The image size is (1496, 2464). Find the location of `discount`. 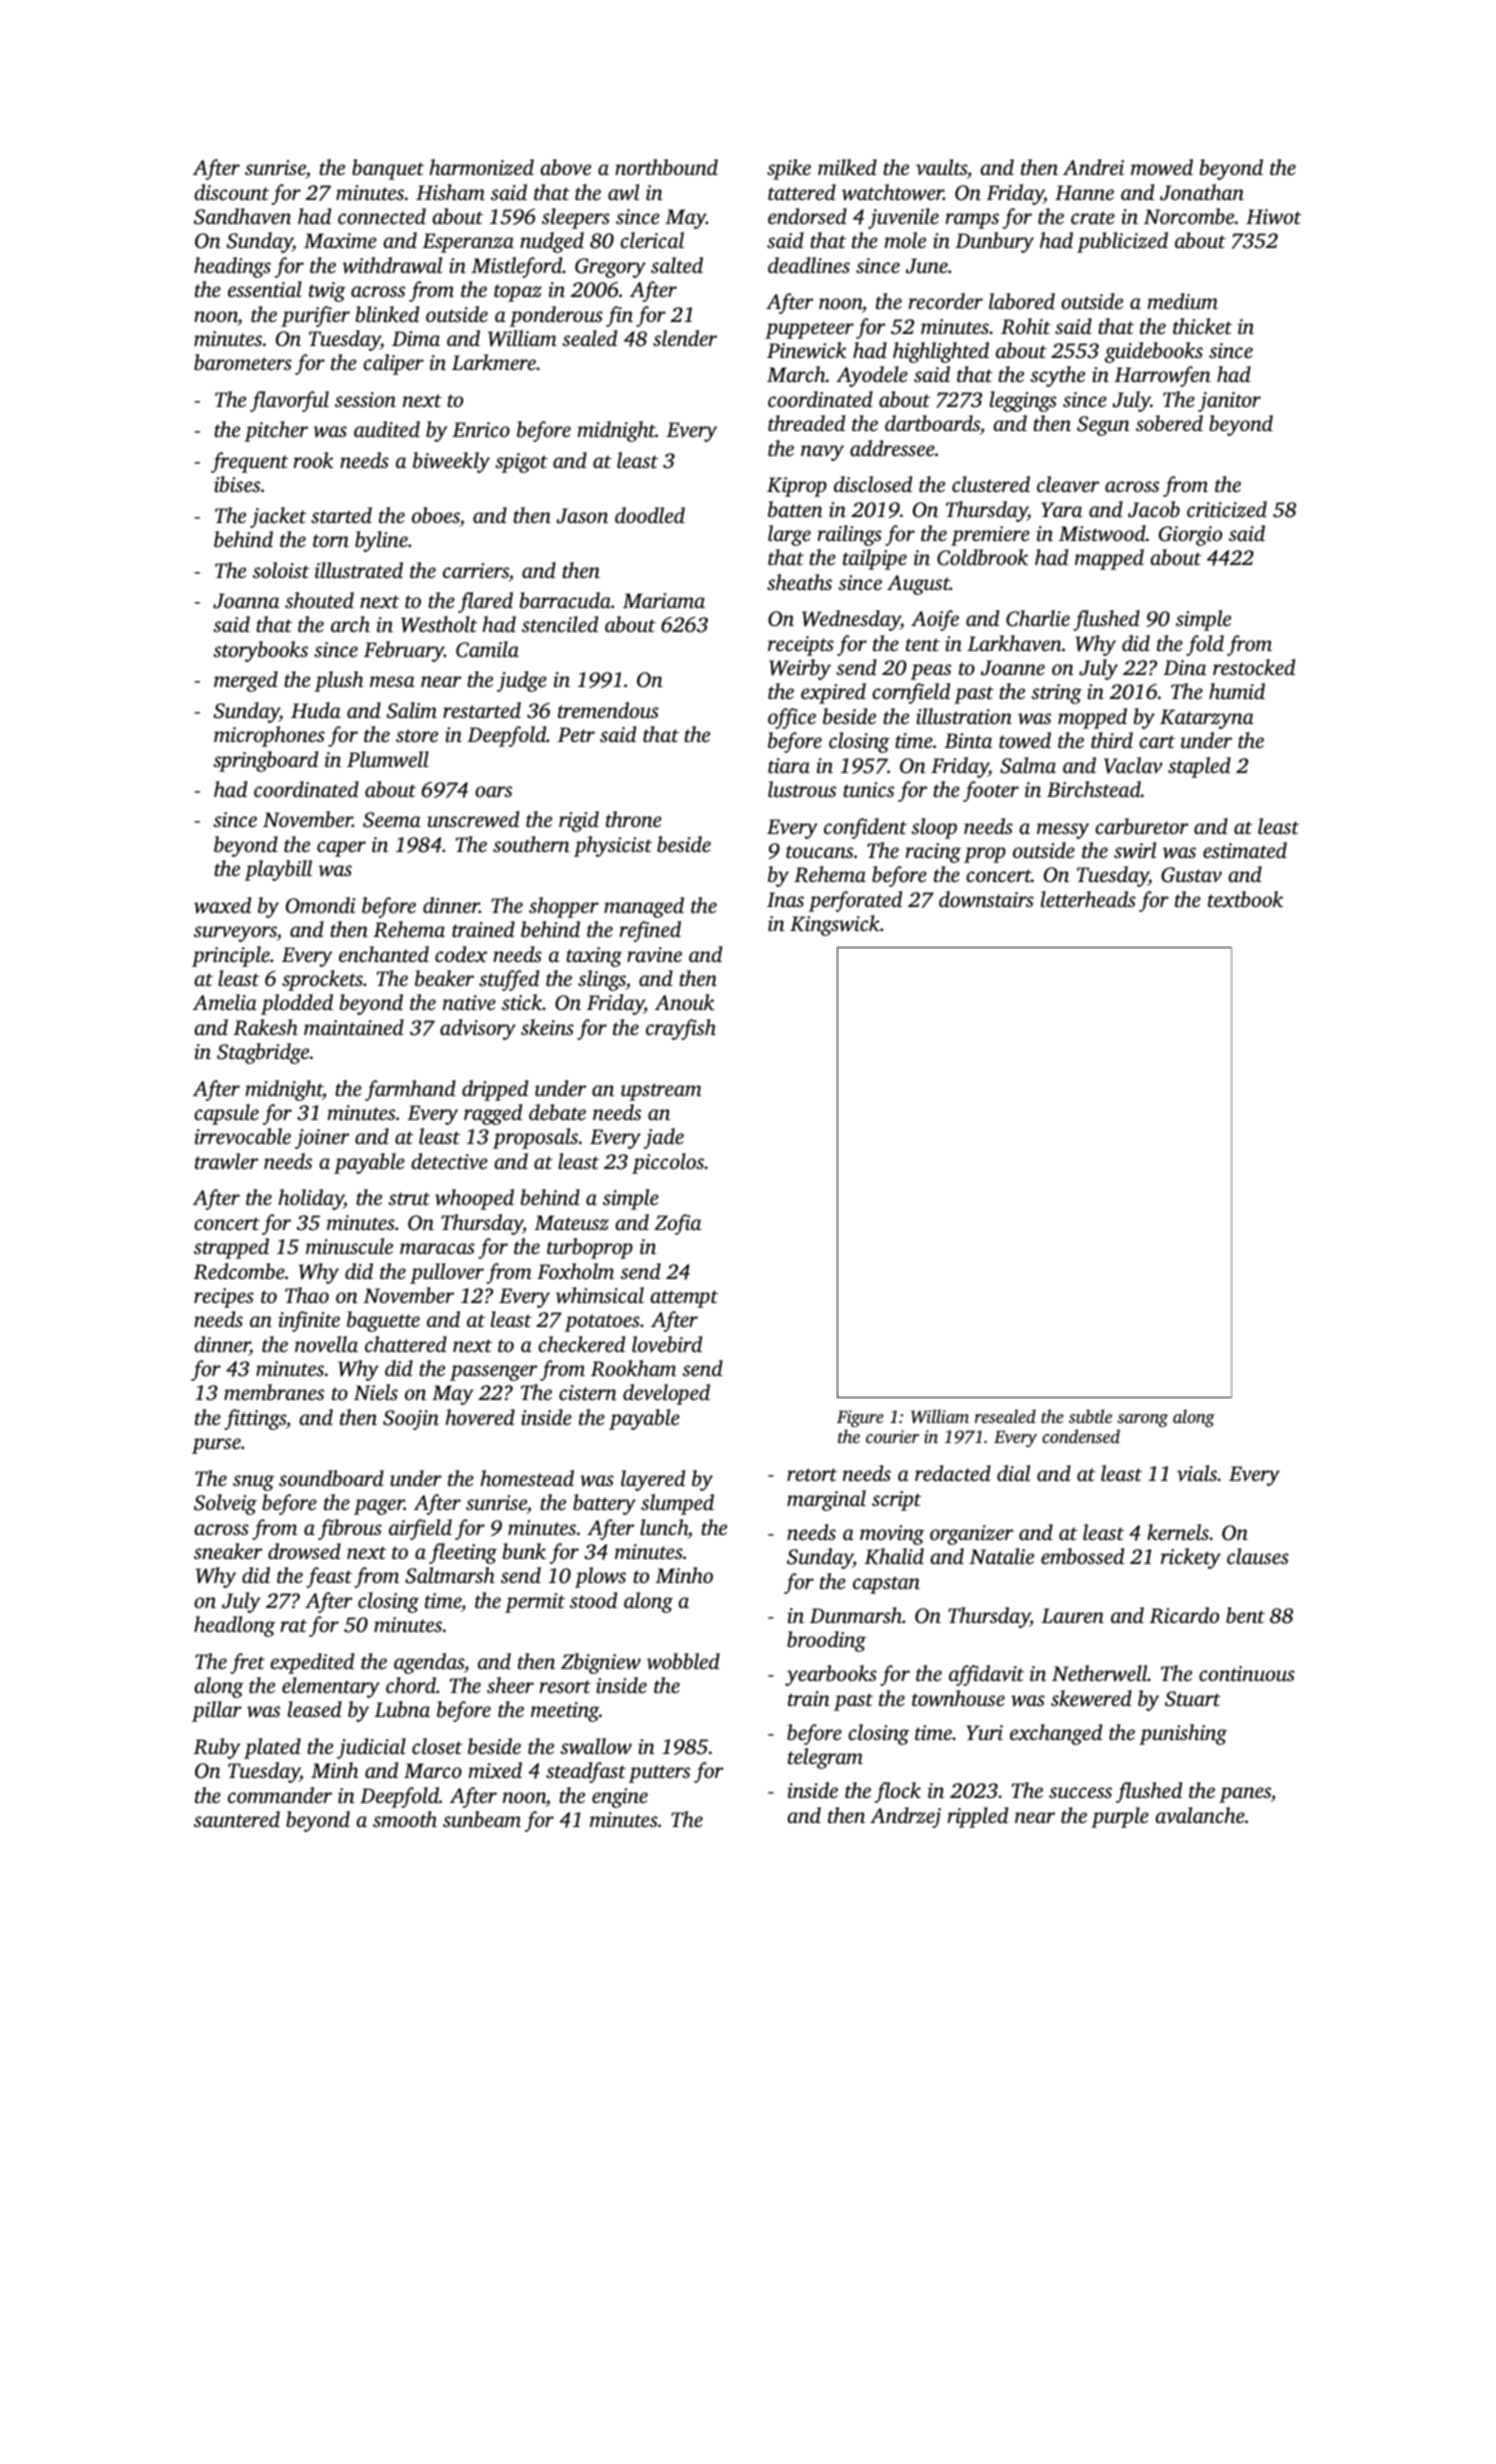

discount is located at coordinates (231, 192).
